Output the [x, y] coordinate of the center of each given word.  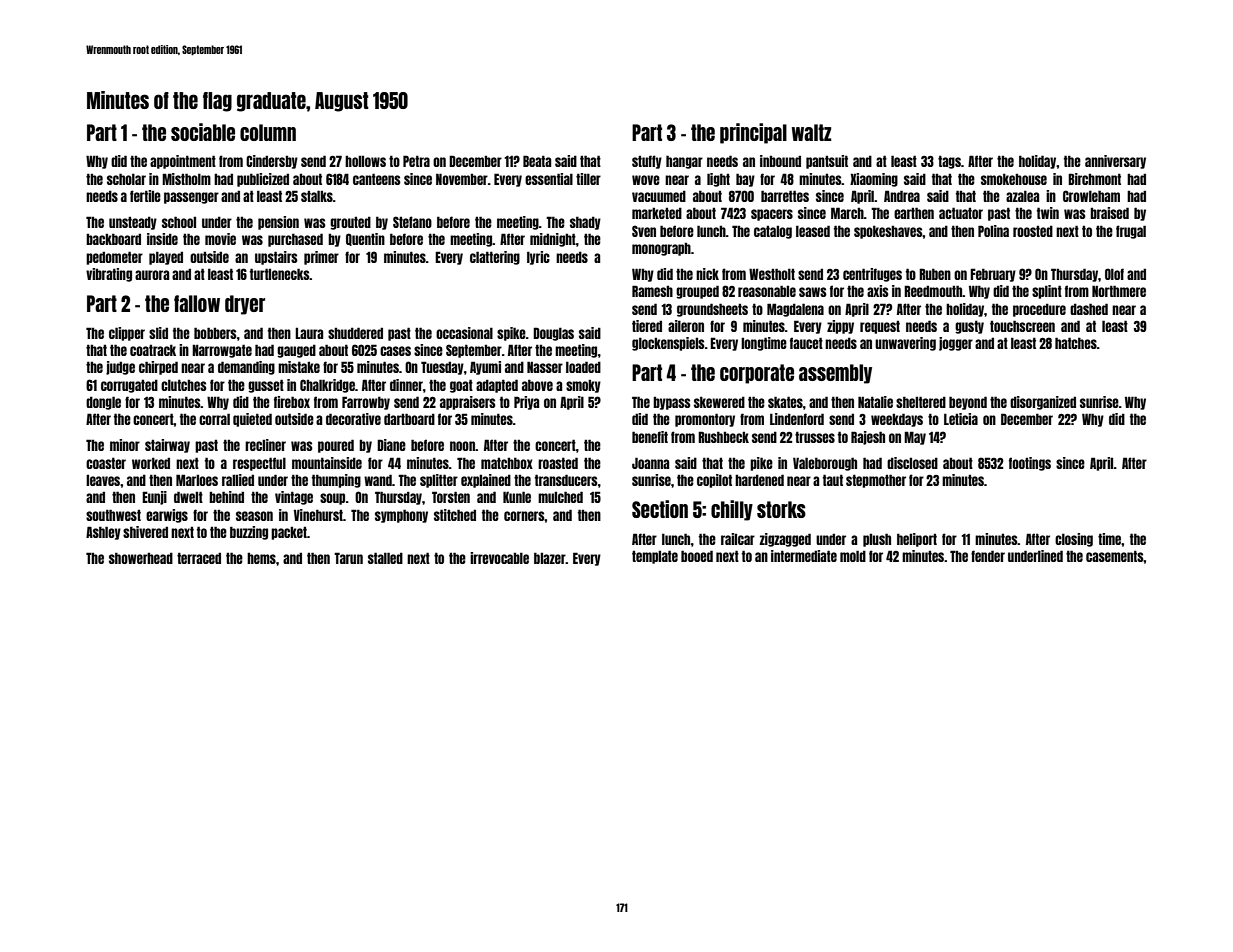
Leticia [961, 419]
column [268, 132]
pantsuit [827, 162]
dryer [245, 305]
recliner [265, 445]
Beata [537, 161]
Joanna [650, 463]
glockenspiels [668, 344]
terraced [199, 558]
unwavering [905, 344]
